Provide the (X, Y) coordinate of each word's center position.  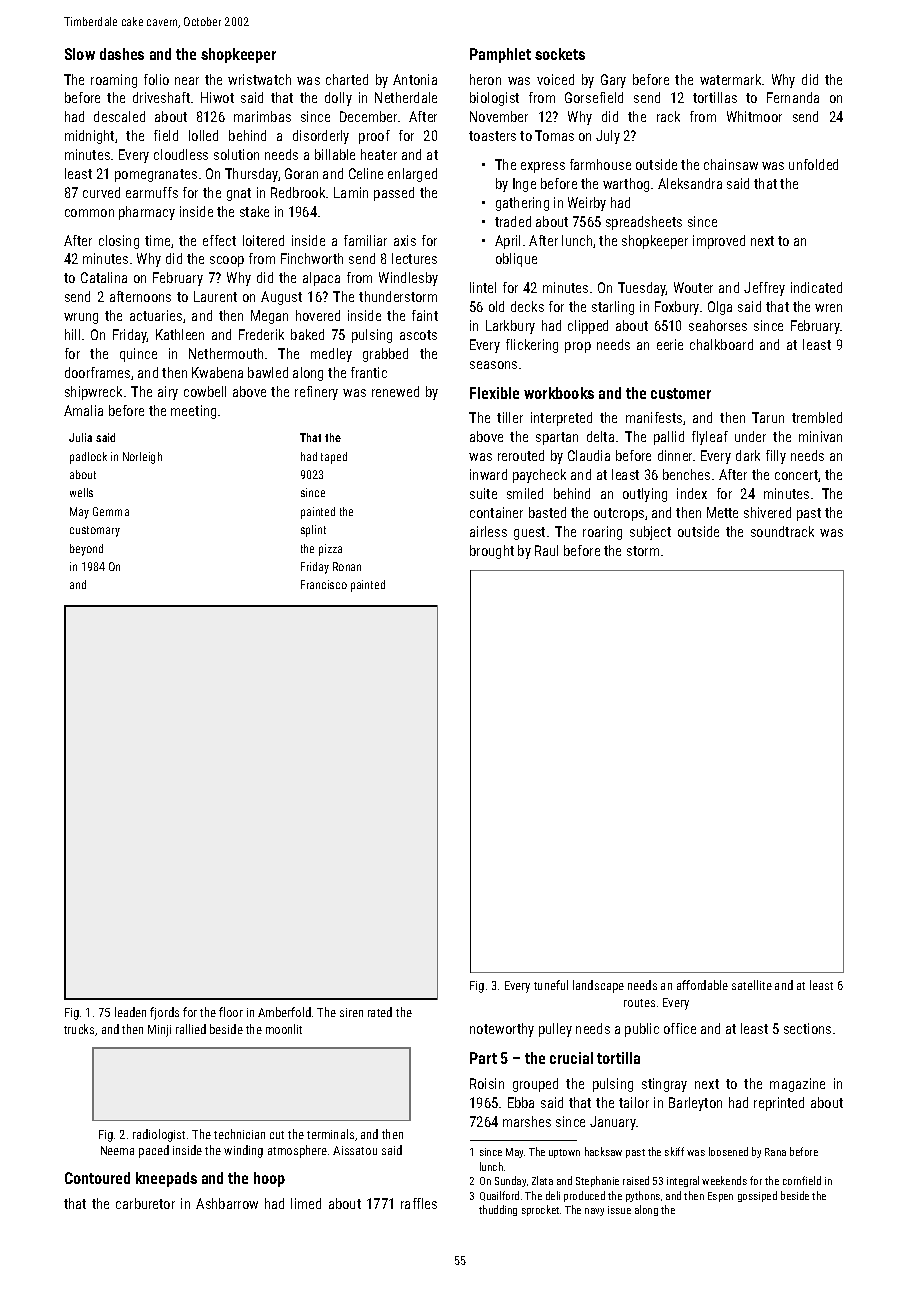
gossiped (757, 1196)
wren (828, 308)
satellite (752, 985)
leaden (130, 1012)
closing (119, 242)
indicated (816, 287)
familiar (365, 240)
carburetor (145, 1203)
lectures (414, 258)
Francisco (324, 584)
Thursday (252, 175)
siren (351, 1012)
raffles (419, 1203)
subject (650, 533)
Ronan (347, 566)
